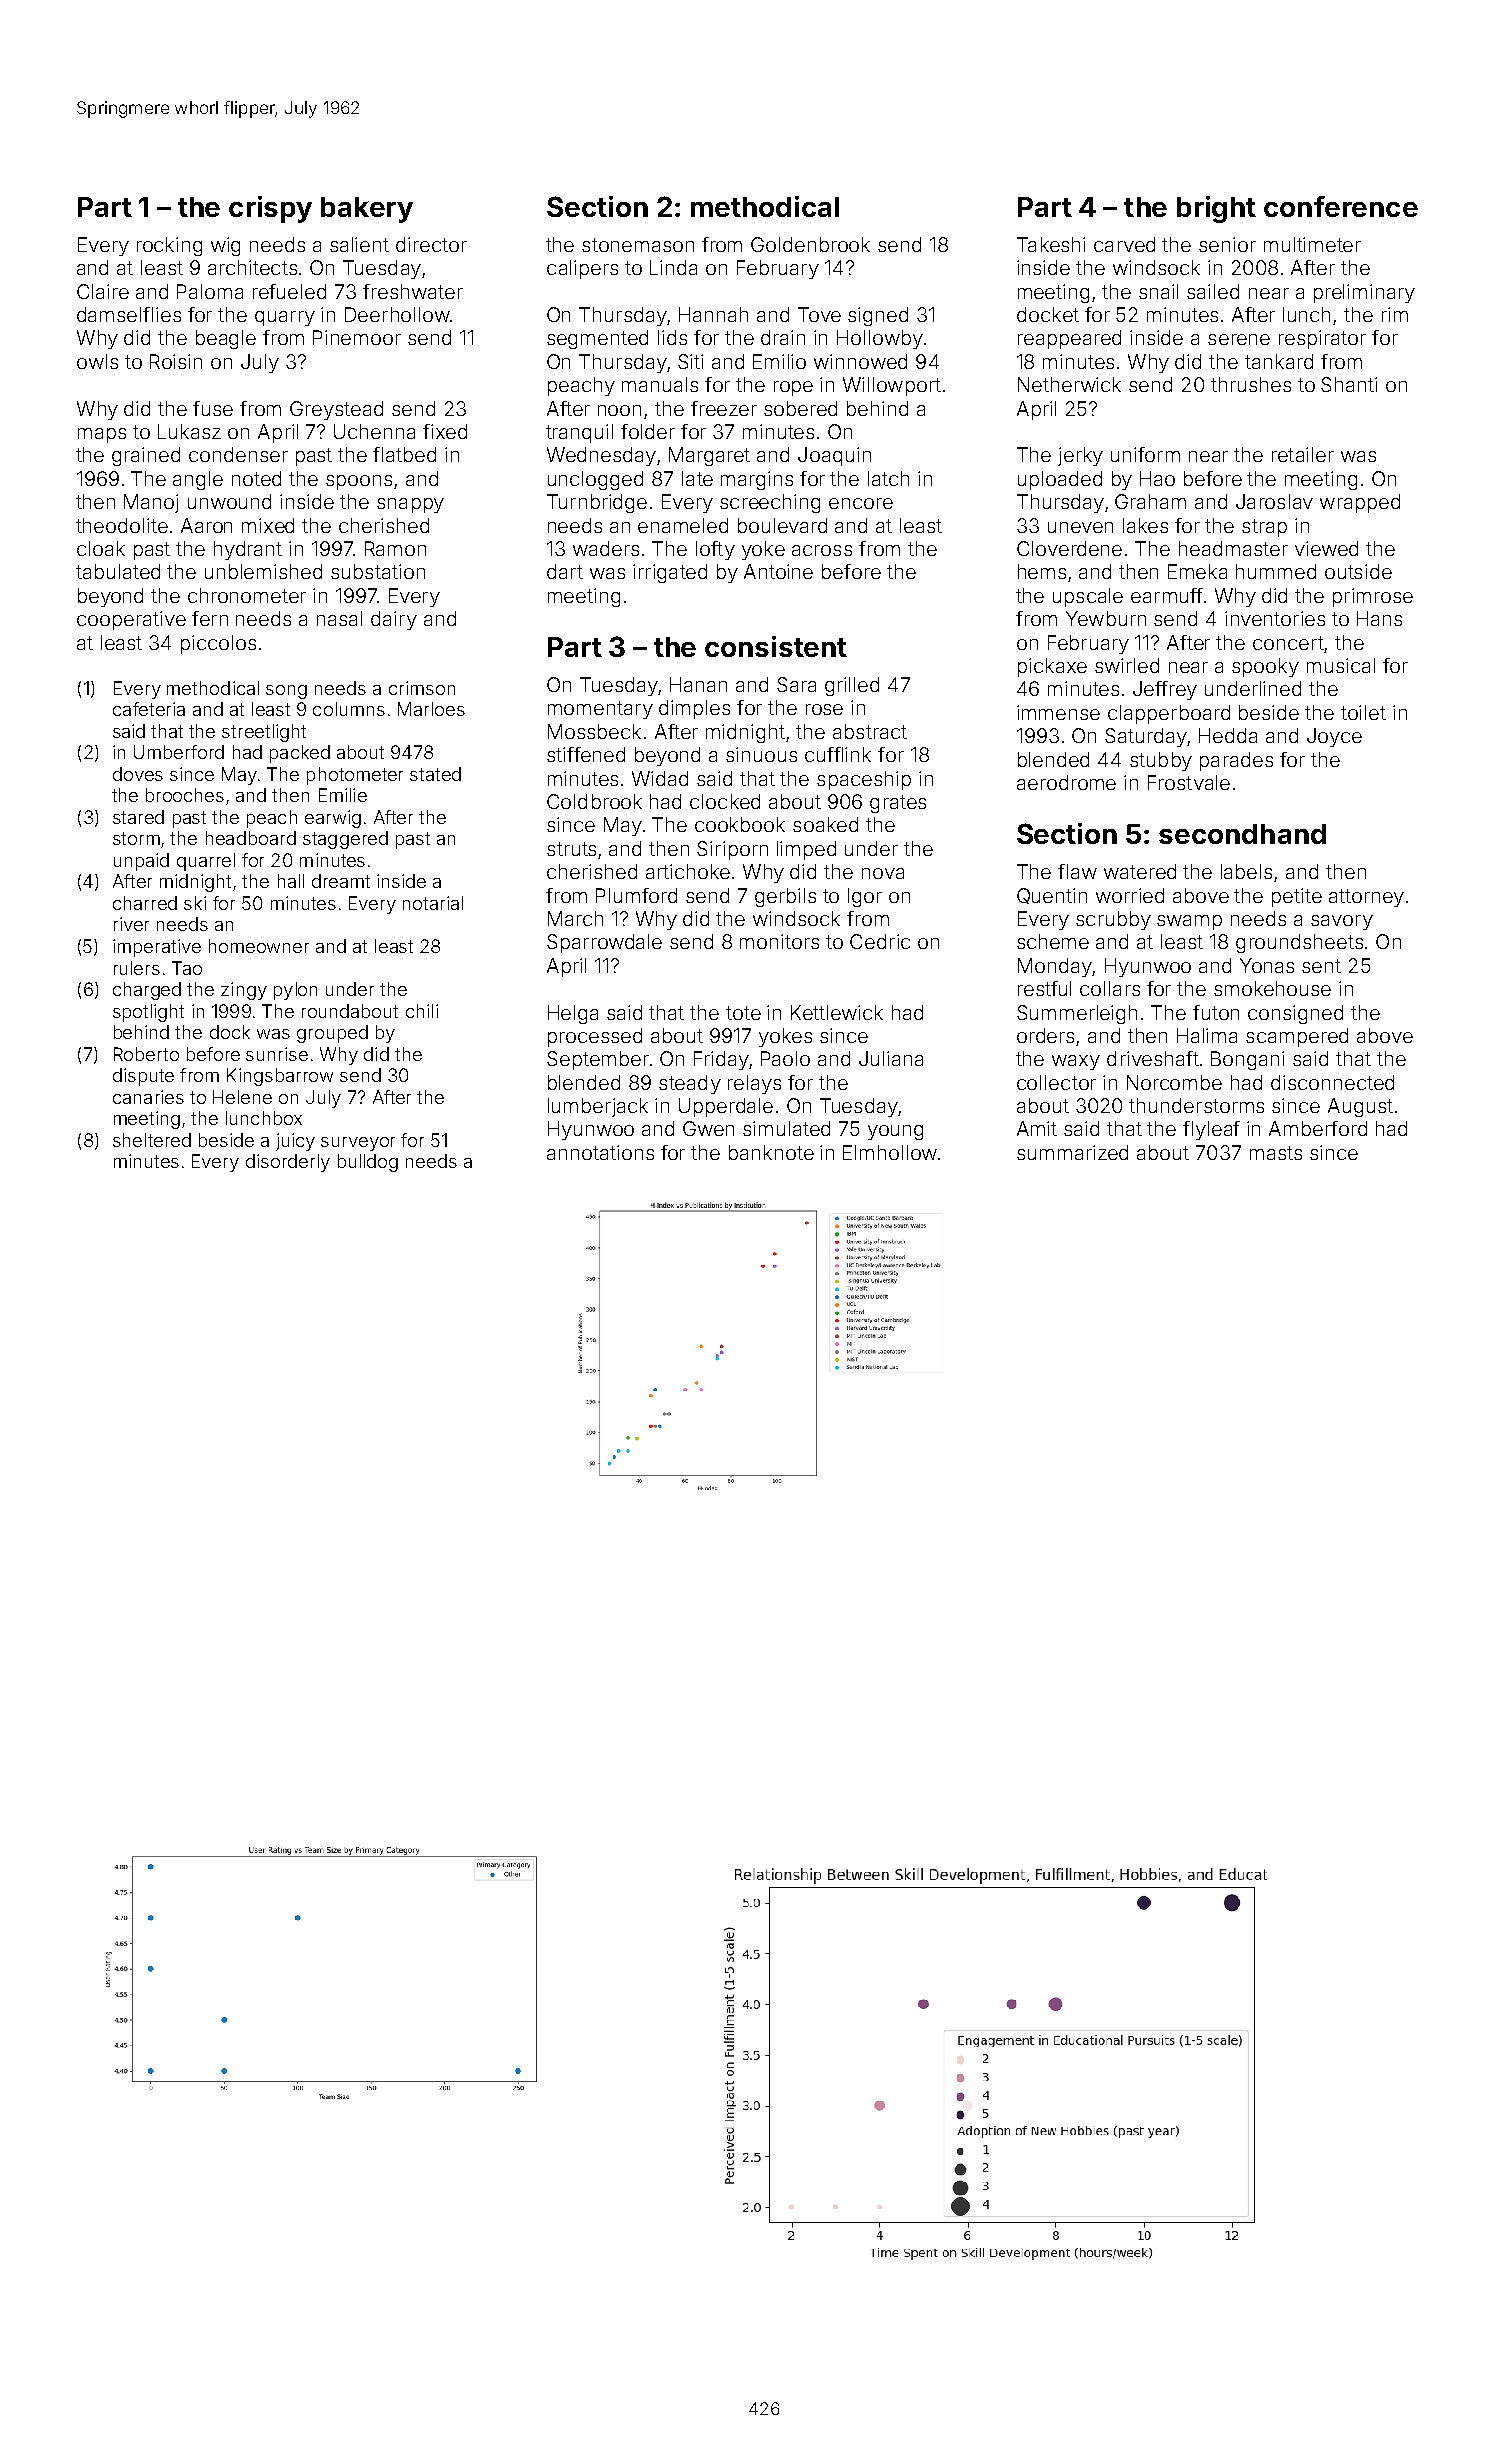 The width and height of the page is (1496, 2464). What do you see at coordinates (1341, 206) in the page?
I see `conference` at bounding box center [1341, 206].
